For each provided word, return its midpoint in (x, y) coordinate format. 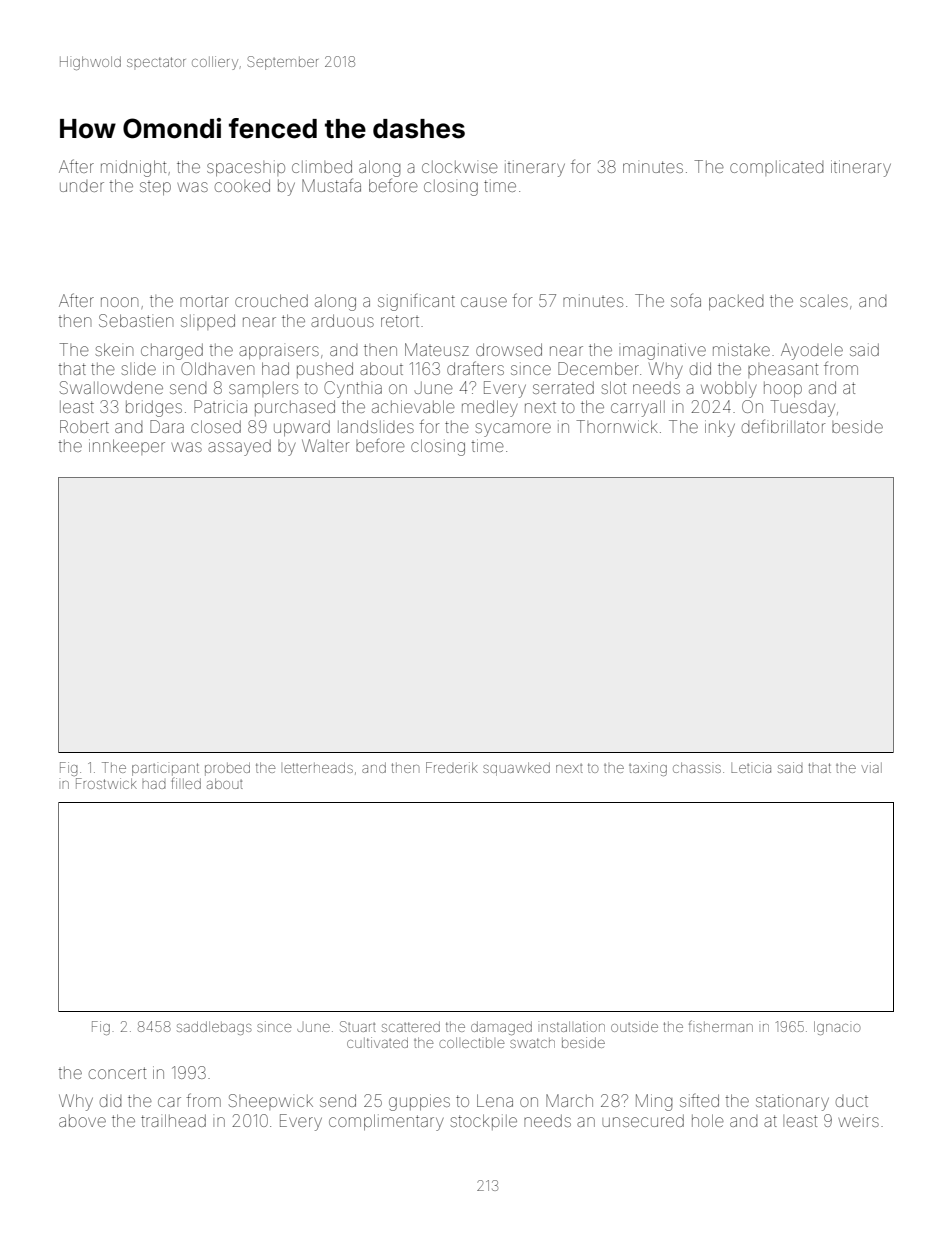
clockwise (460, 167)
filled (186, 783)
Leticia (751, 767)
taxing (648, 770)
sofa (686, 300)
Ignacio (837, 1028)
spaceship (246, 168)
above (82, 1121)
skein (114, 349)
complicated (776, 168)
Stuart (358, 1026)
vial (871, 767)
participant (165, 769)
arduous (342, 320)
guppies (419, 1102)
